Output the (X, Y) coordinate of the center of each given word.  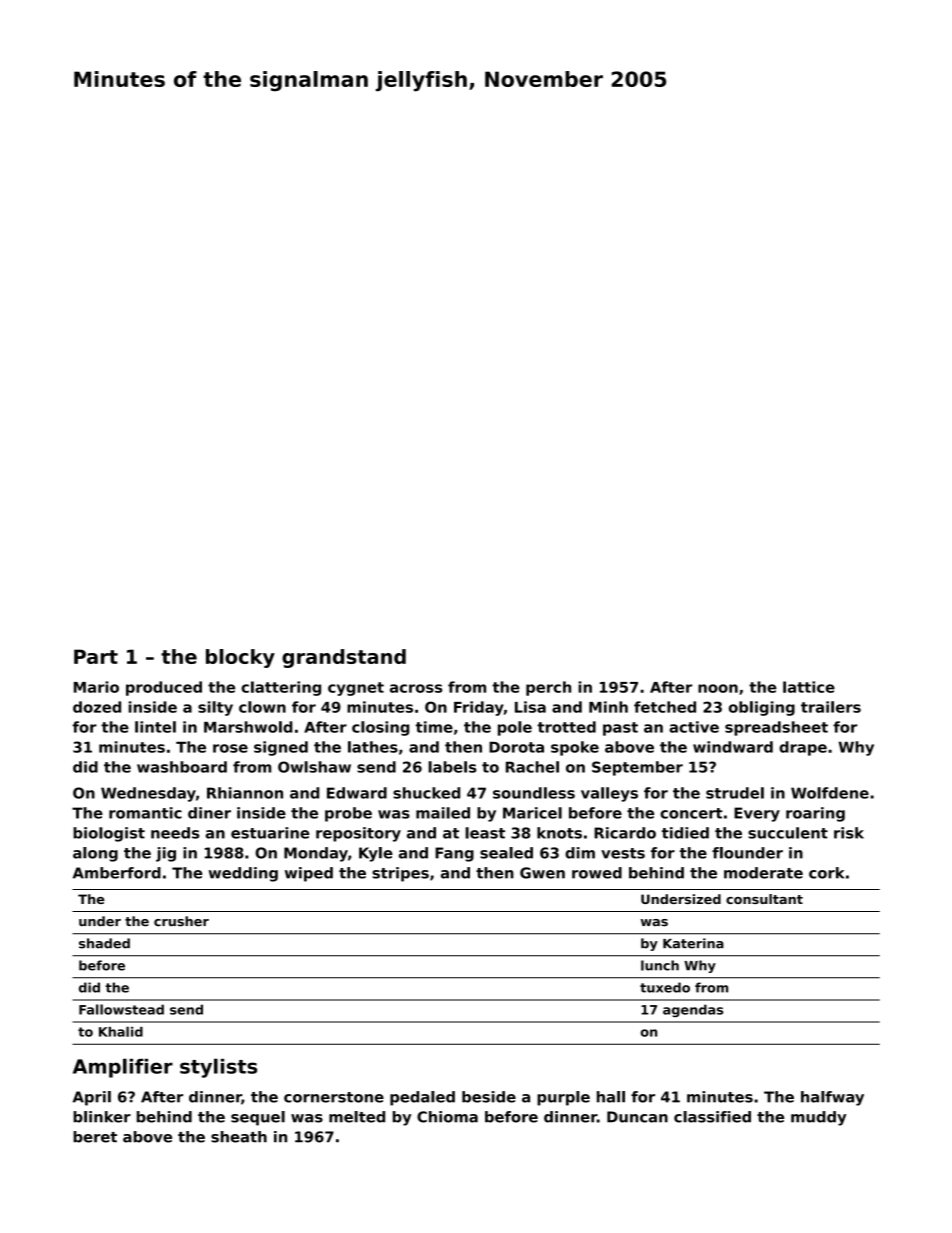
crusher (181, 921)
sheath (239, 1137)
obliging (762, 708)
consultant (764, 899)
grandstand (344, 658)
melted (357, 1117)
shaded (104, 943)
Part (96, 656)
